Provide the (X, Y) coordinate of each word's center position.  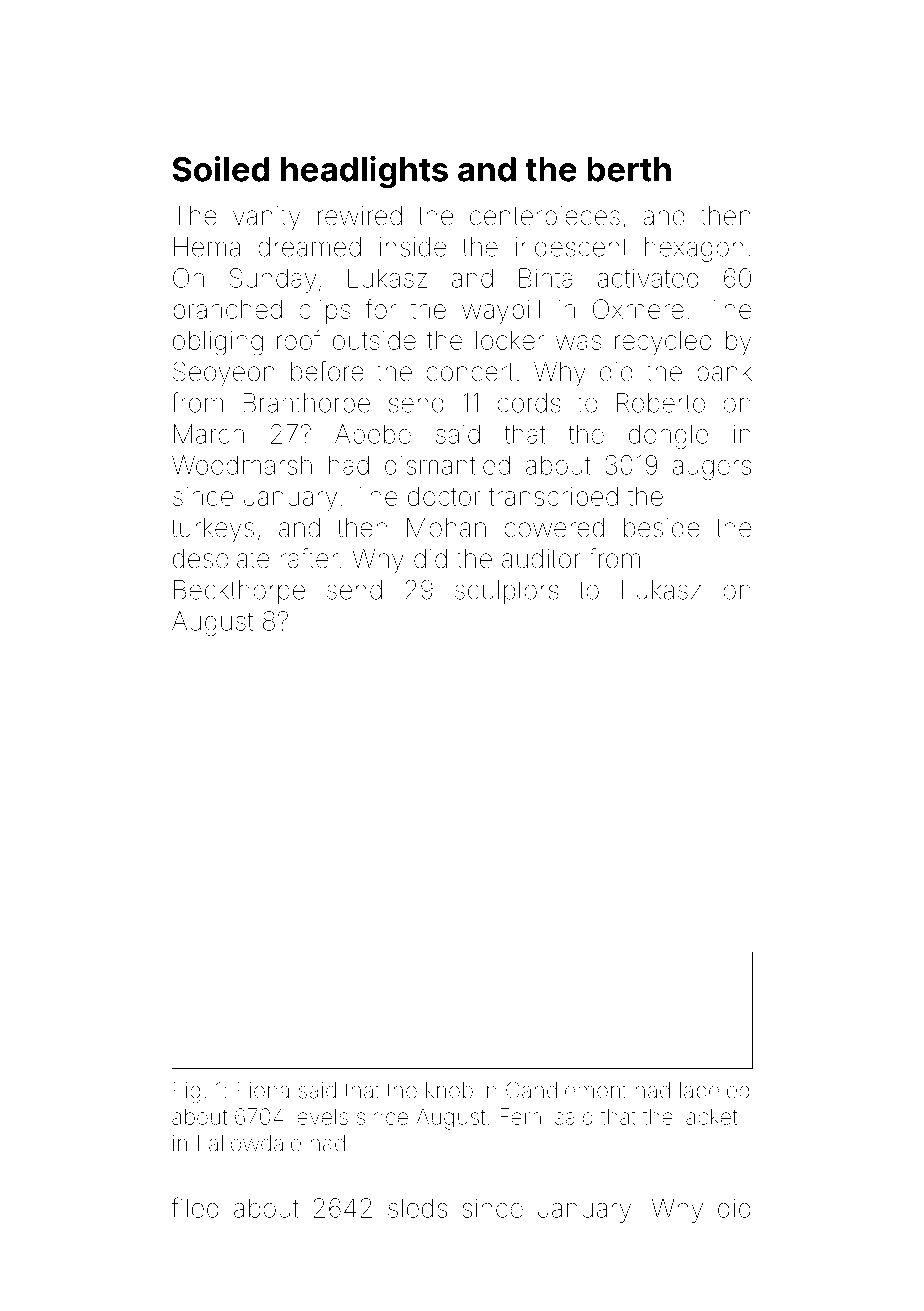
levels (320, 1116)
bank (724, 372)
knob (449, 1090)
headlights (364, 172)
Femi (522, 1116)
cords (529, 403)
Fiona (263, 1090)
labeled (714, 1090)
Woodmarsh (242, 465)
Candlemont (566, 1090)
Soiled (221, 169)
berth (629, 169)
